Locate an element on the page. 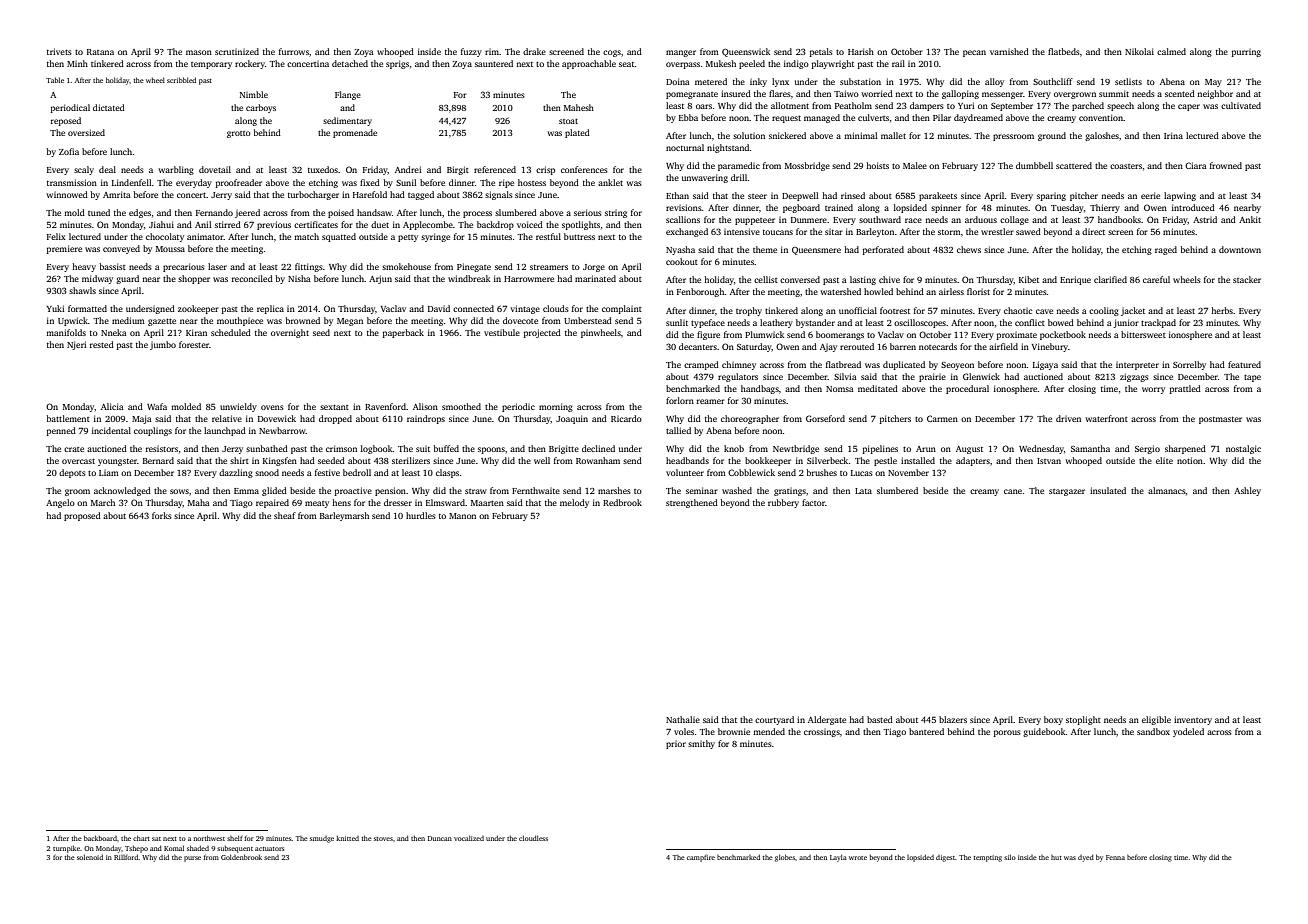 This document has width=1308, height=924. shelf is located at coordinates (235, 838).
